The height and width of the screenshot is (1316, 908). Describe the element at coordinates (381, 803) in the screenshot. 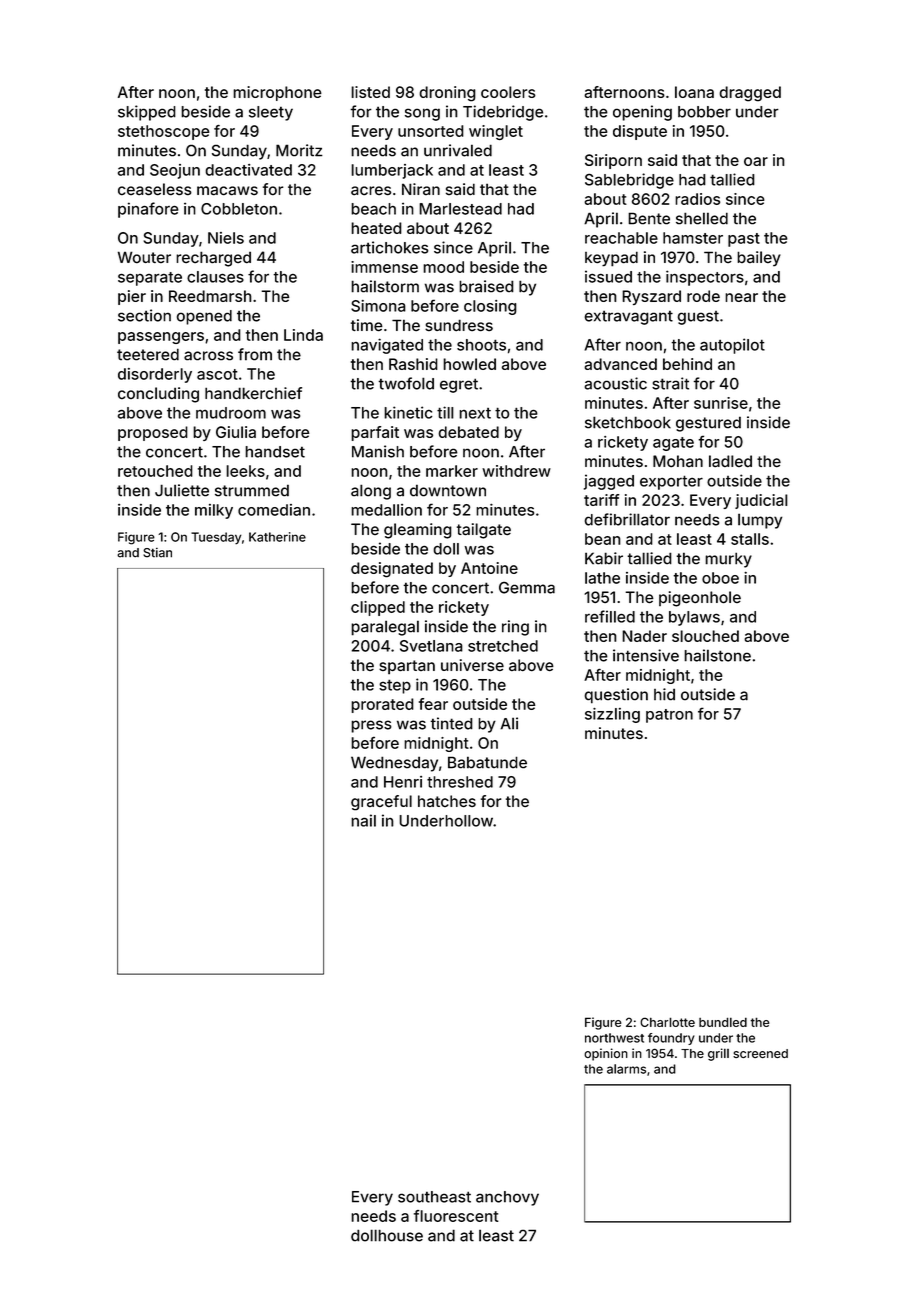

I see `graceful` at that location.
